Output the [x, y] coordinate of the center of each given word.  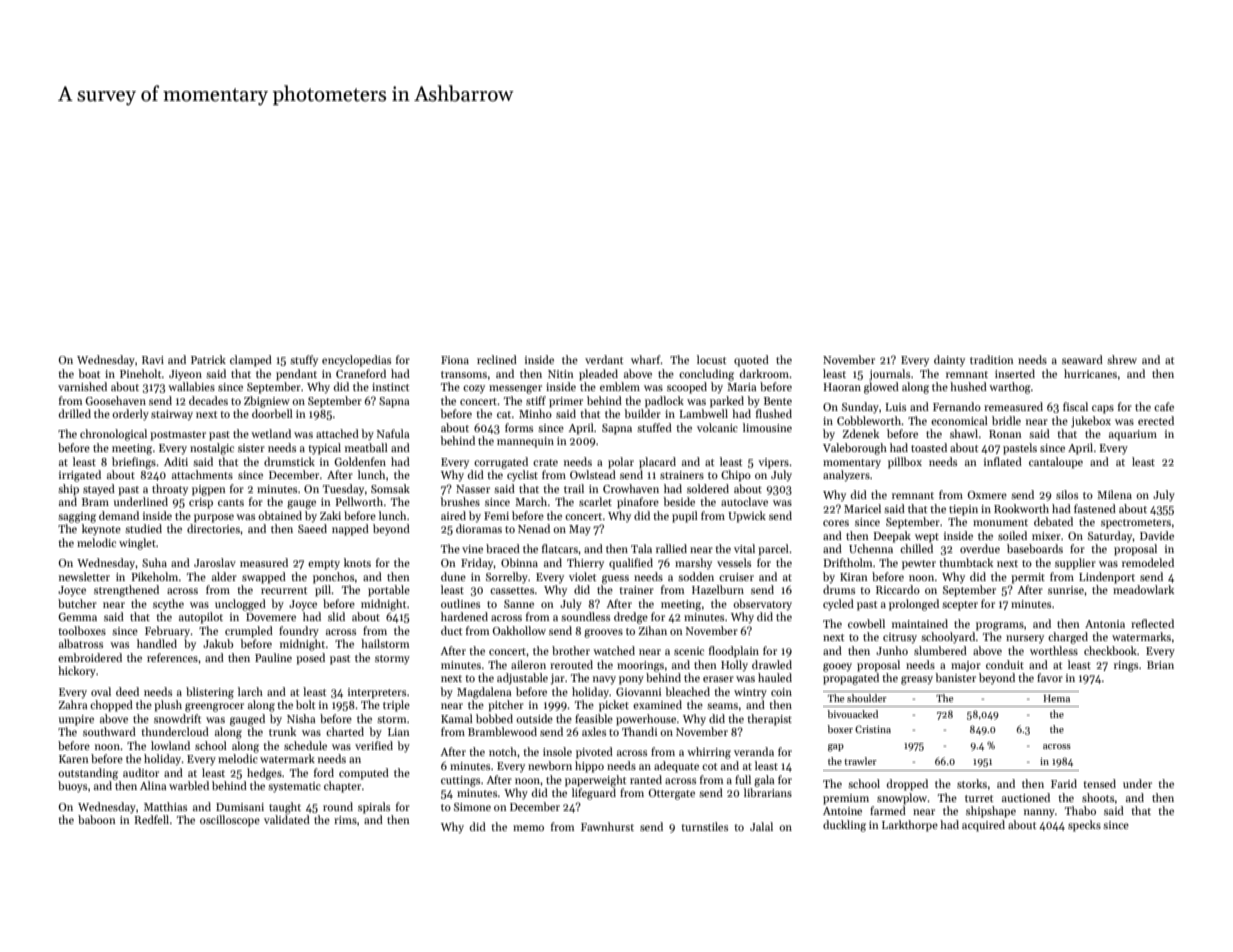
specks [1084, 826]
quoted [751, 361]
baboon [97, 819]
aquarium [1133, 435]
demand [119, 515]
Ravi [153, 360]
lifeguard [594, 794]
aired [453, 515]
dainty [949, 360]
